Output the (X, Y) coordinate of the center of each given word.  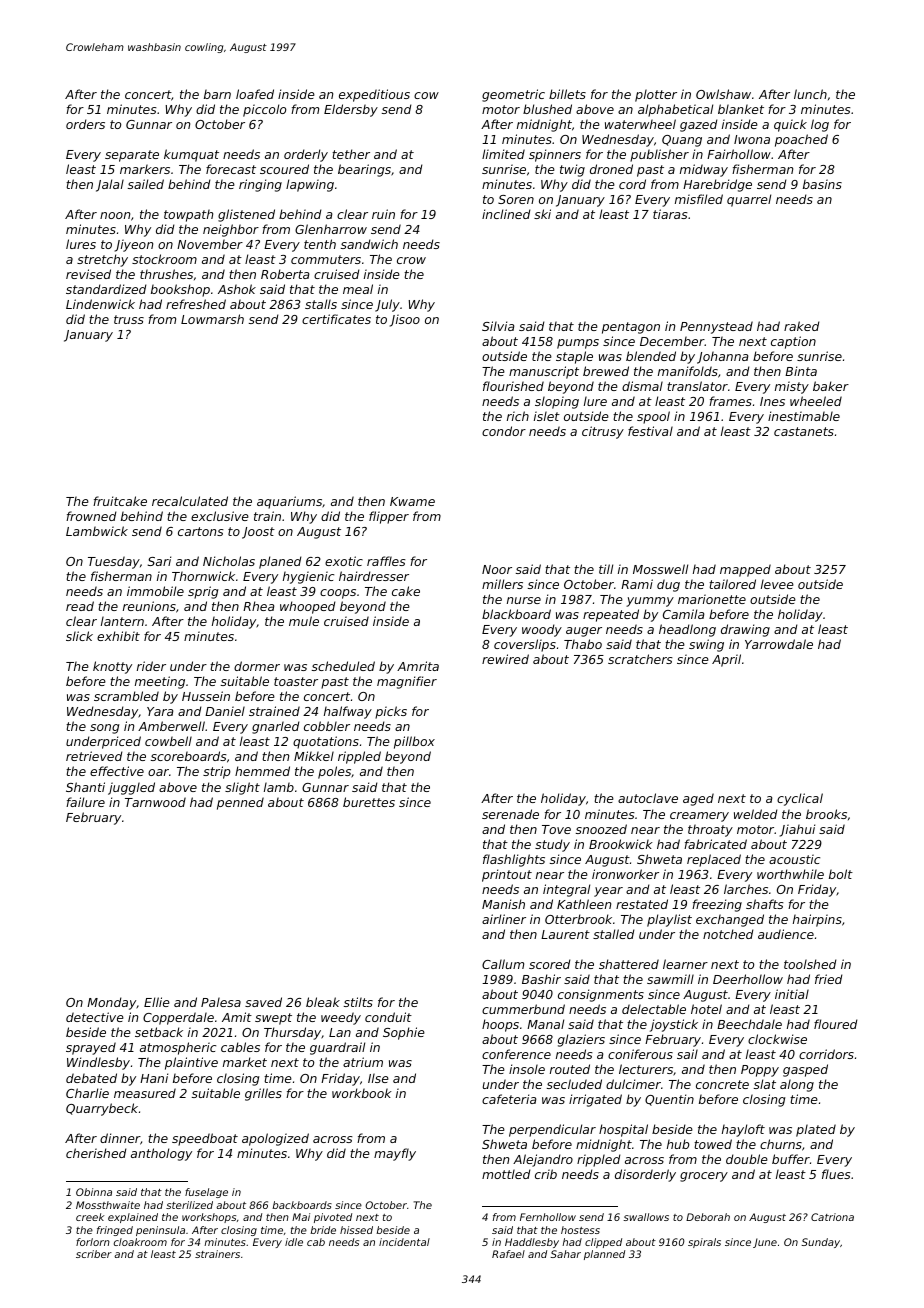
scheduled (343, 666)
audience (786, 934)
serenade (510, 814)
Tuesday (114, 562)
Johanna (722, 357)
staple (574, 357)
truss (129, 319)
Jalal (110, 185)
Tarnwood (155, 802)
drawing (745, 630)
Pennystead (716, 327)
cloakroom (140, 1242)
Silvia (498, 326)
